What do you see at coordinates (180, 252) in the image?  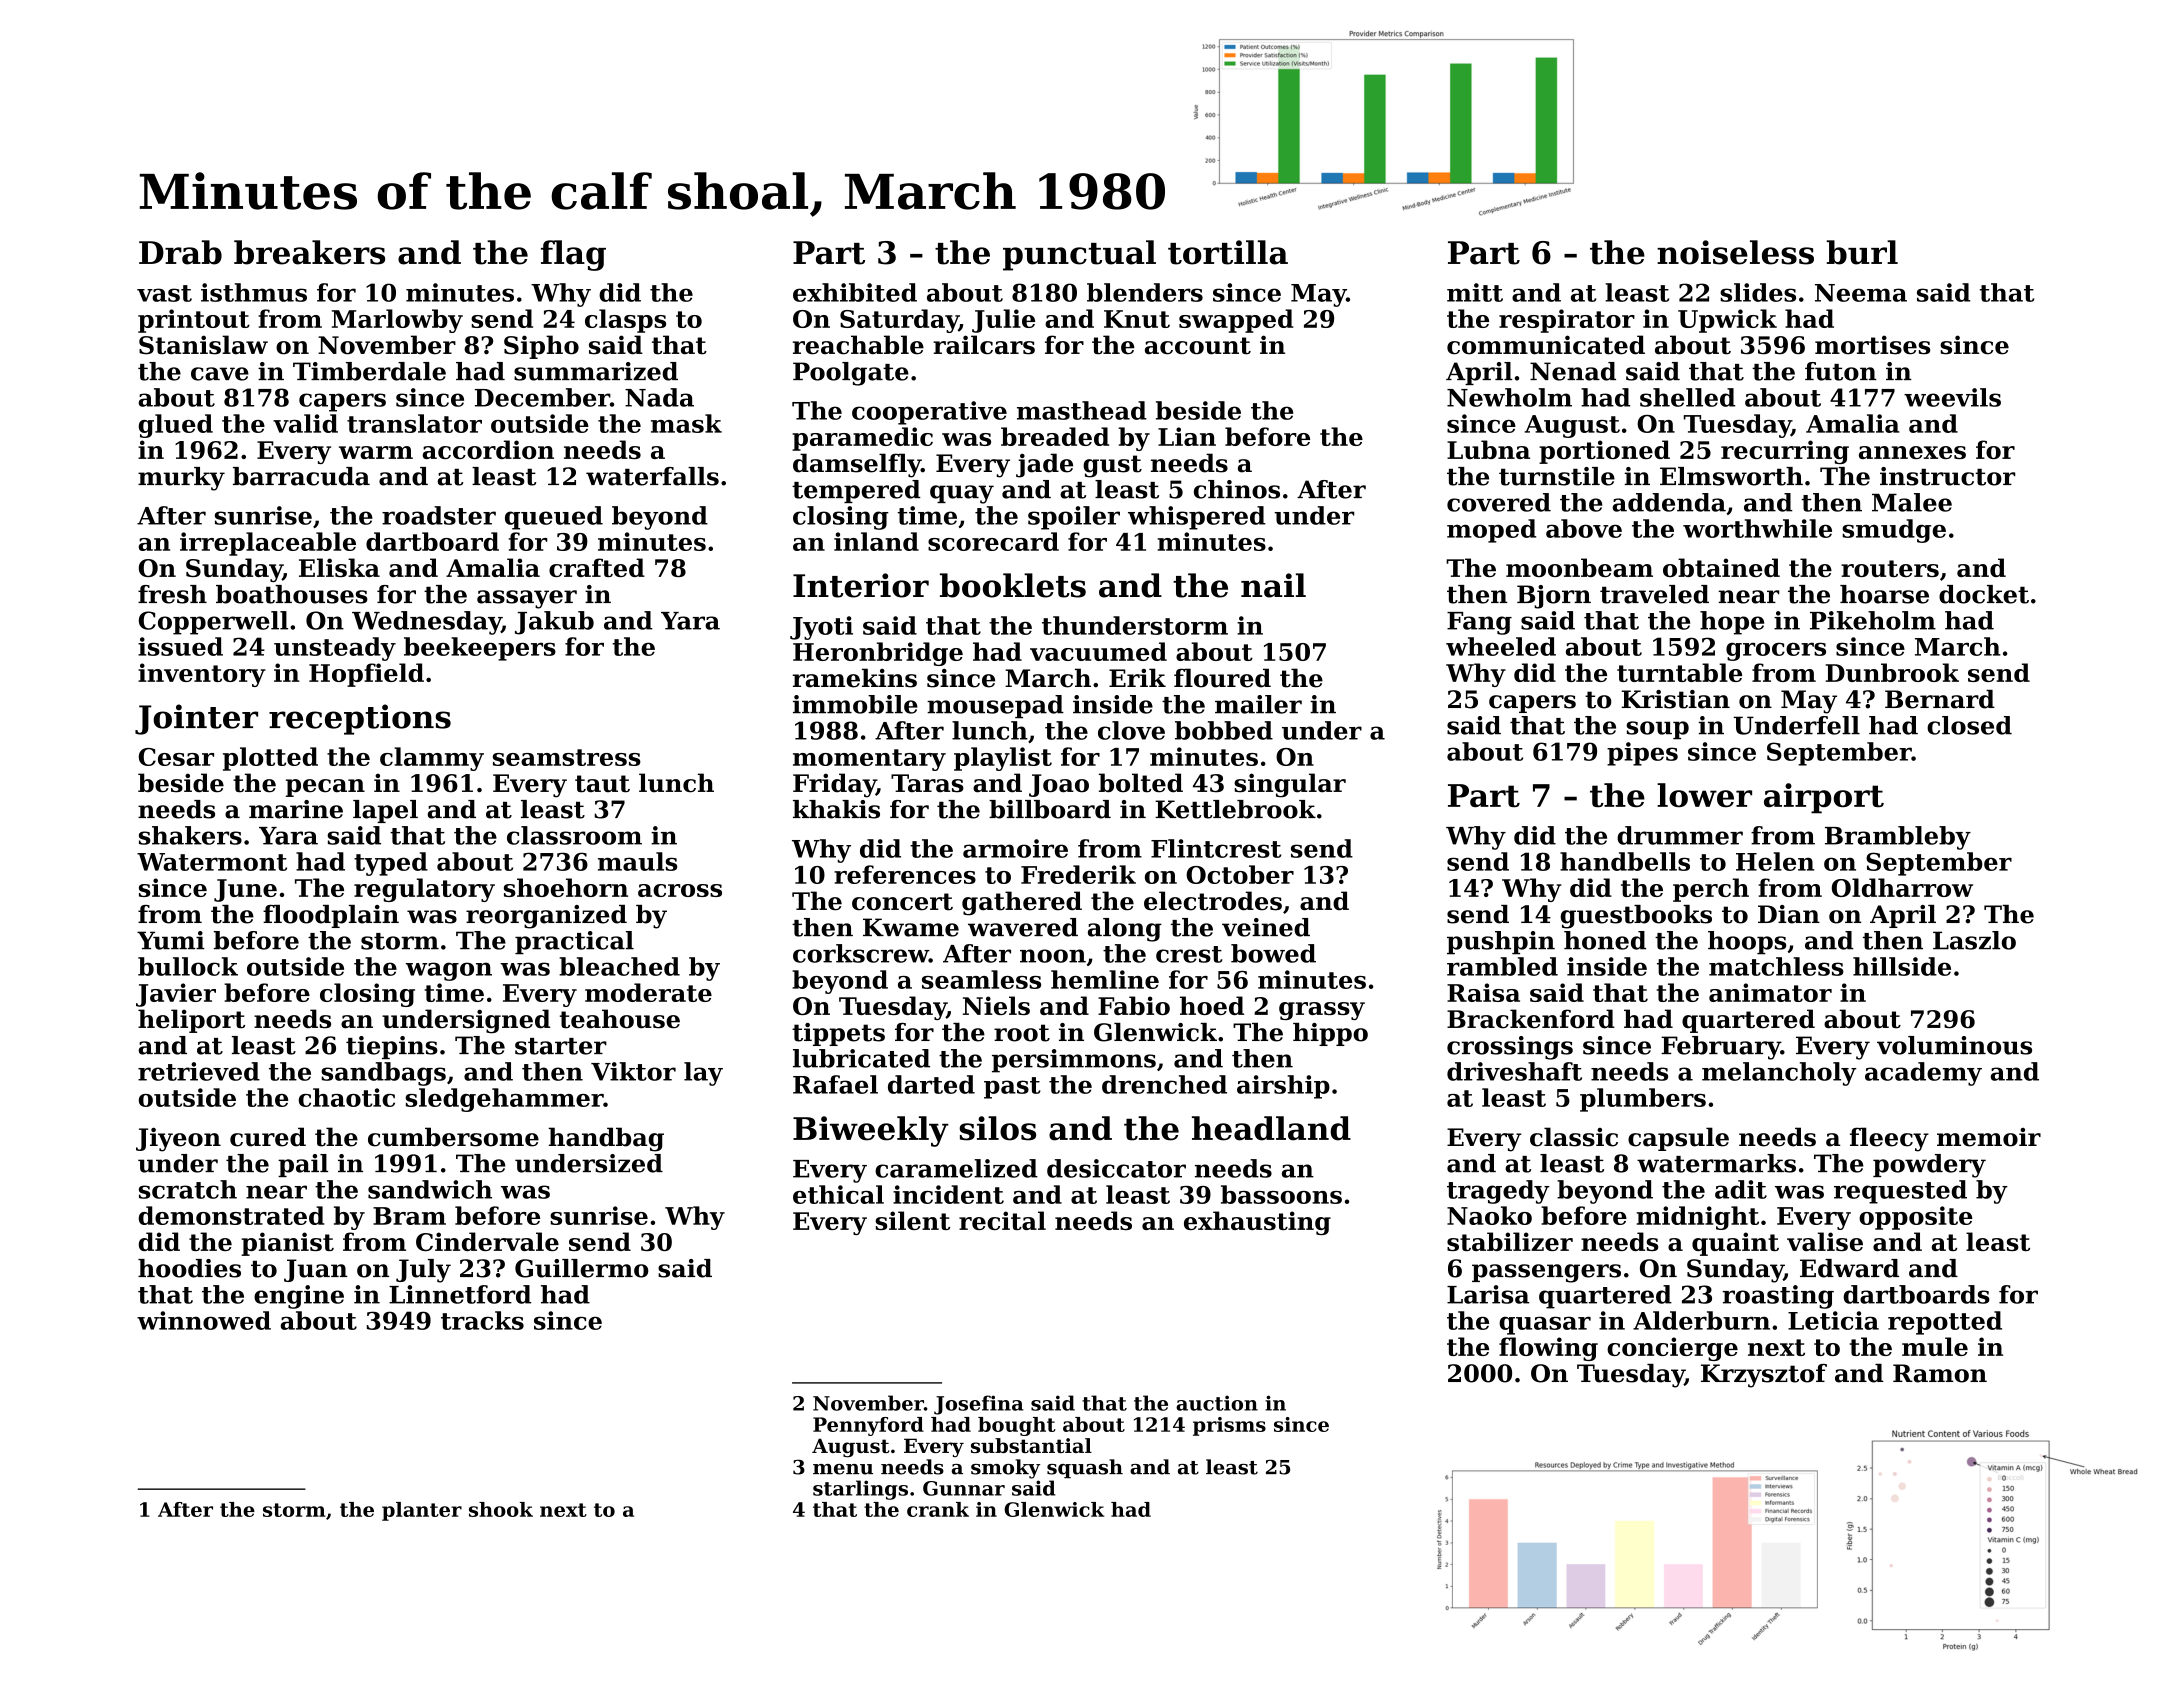 I see `Drab` at bounding box center [180, 252].
